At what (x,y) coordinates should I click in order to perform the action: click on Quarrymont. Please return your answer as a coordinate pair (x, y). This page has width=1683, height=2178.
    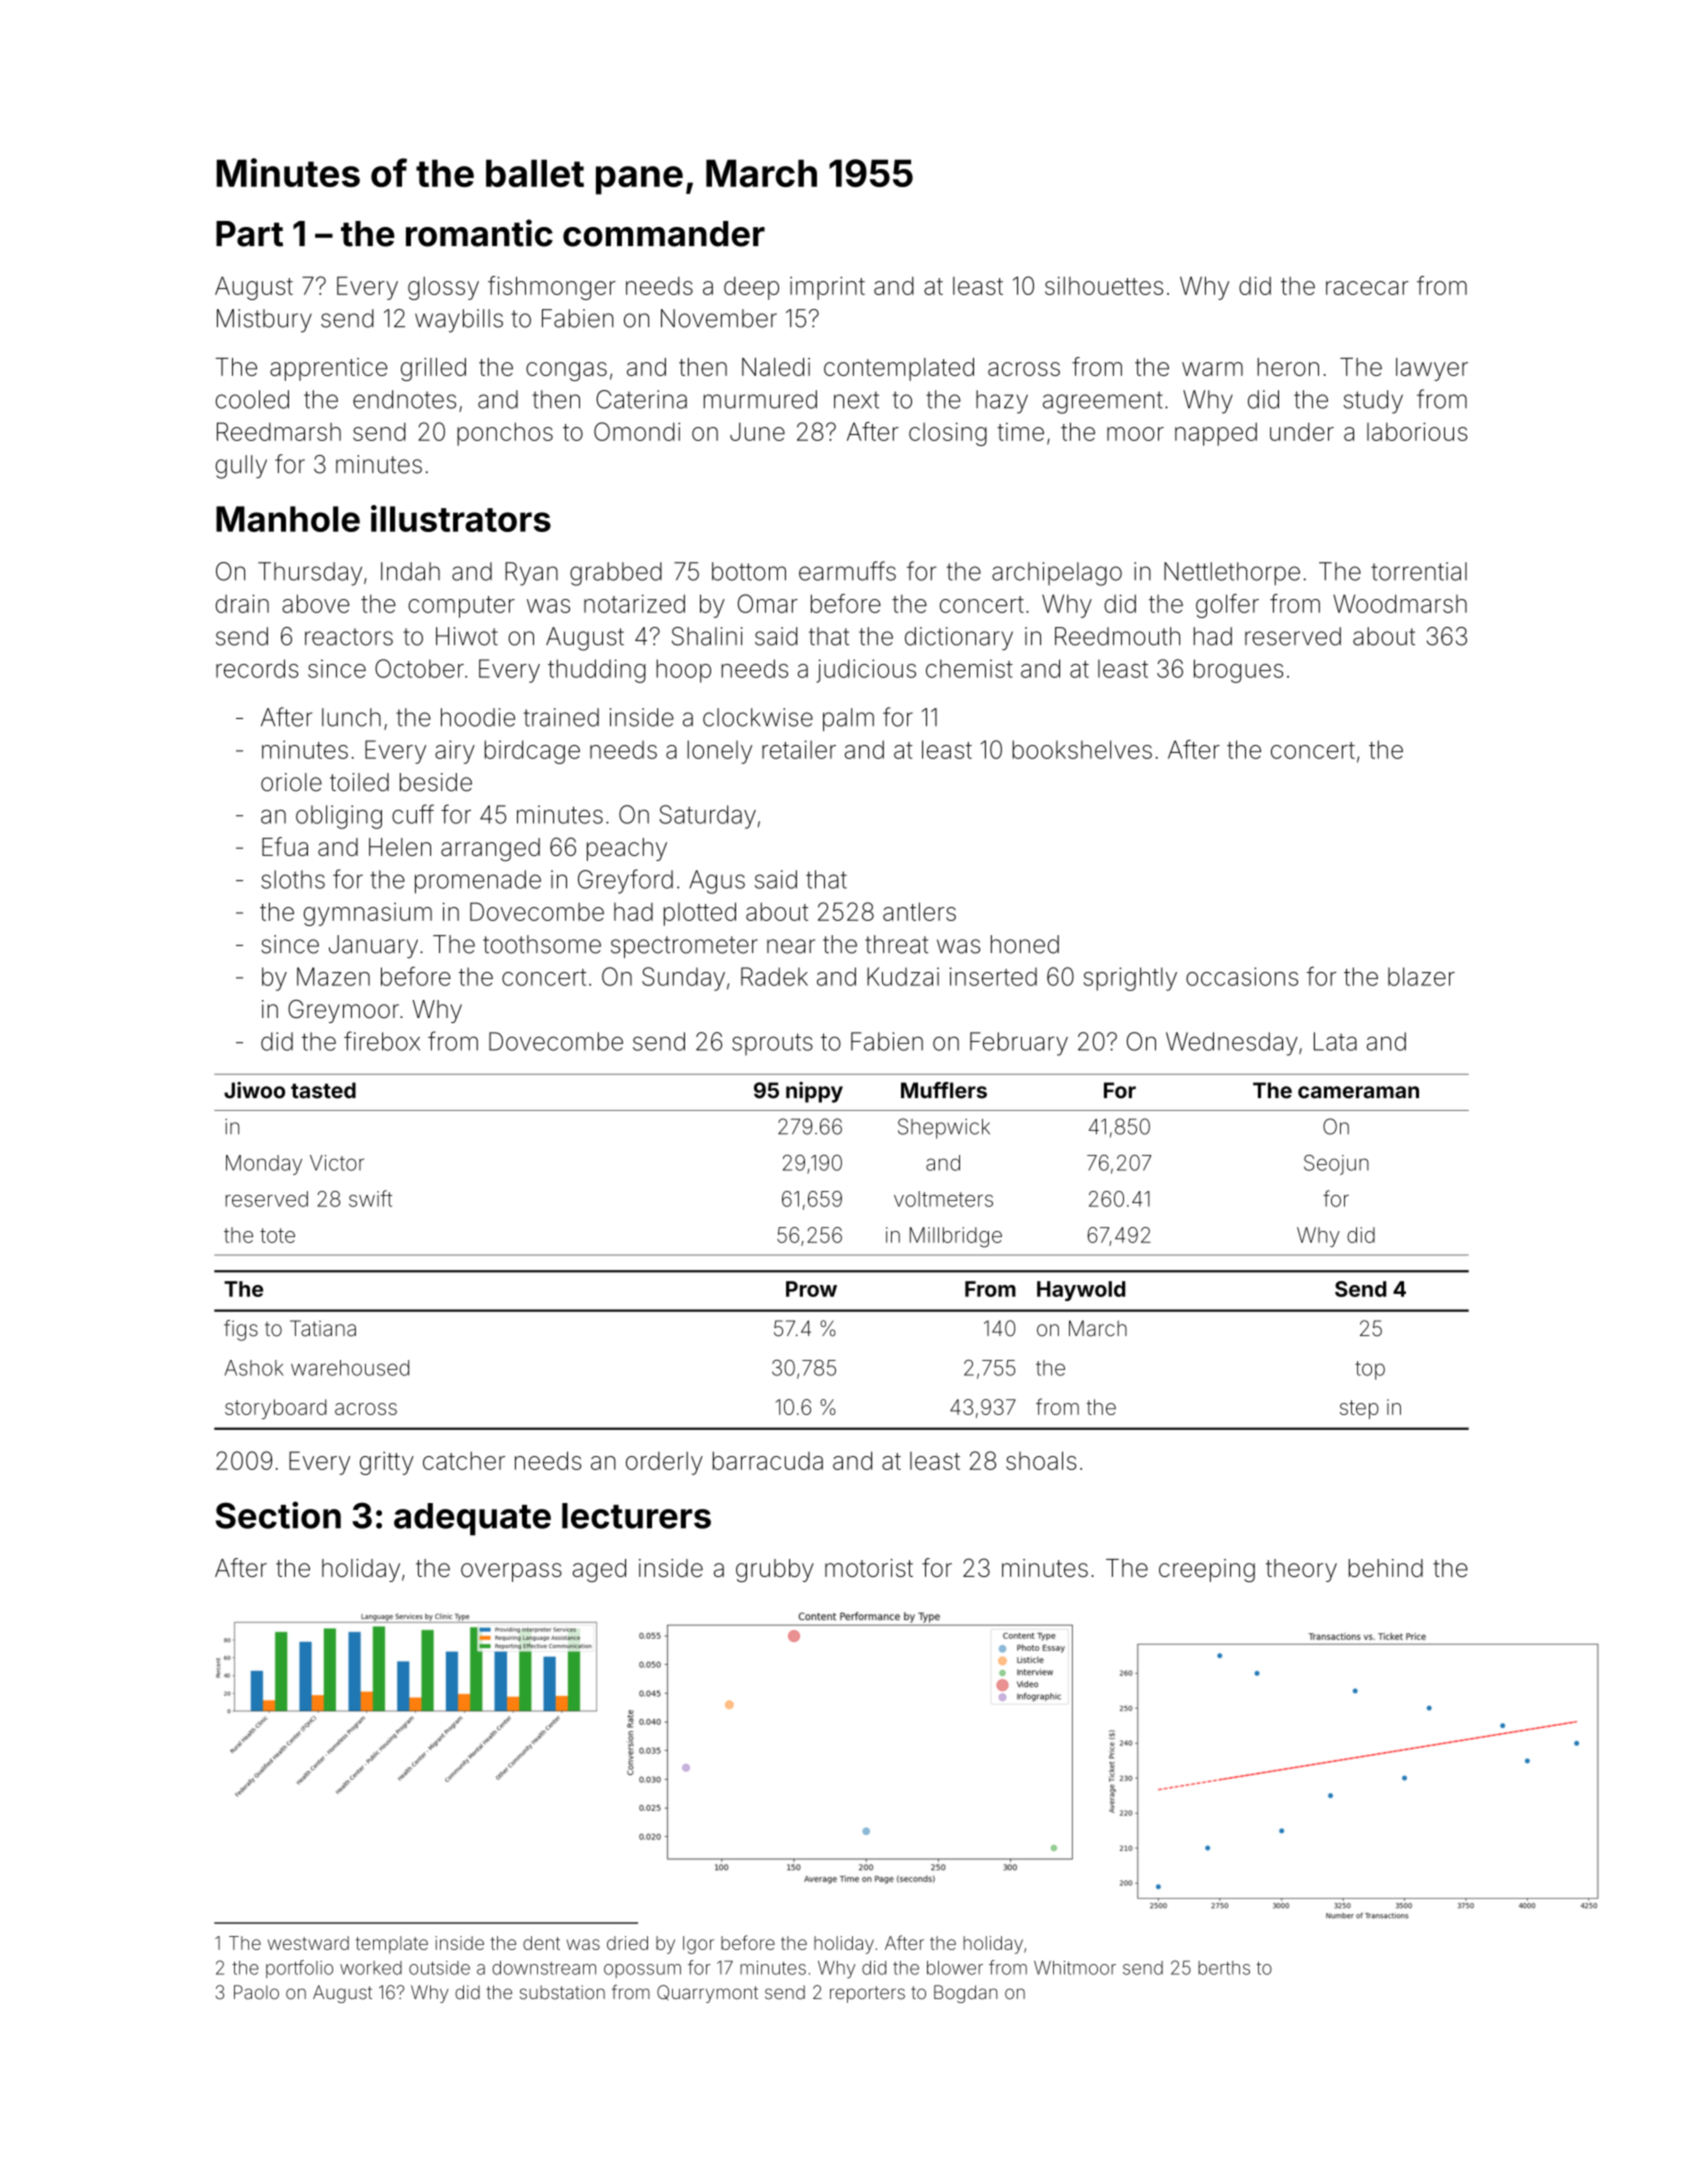
    Looking at the image, I should click on (707, 1994).
